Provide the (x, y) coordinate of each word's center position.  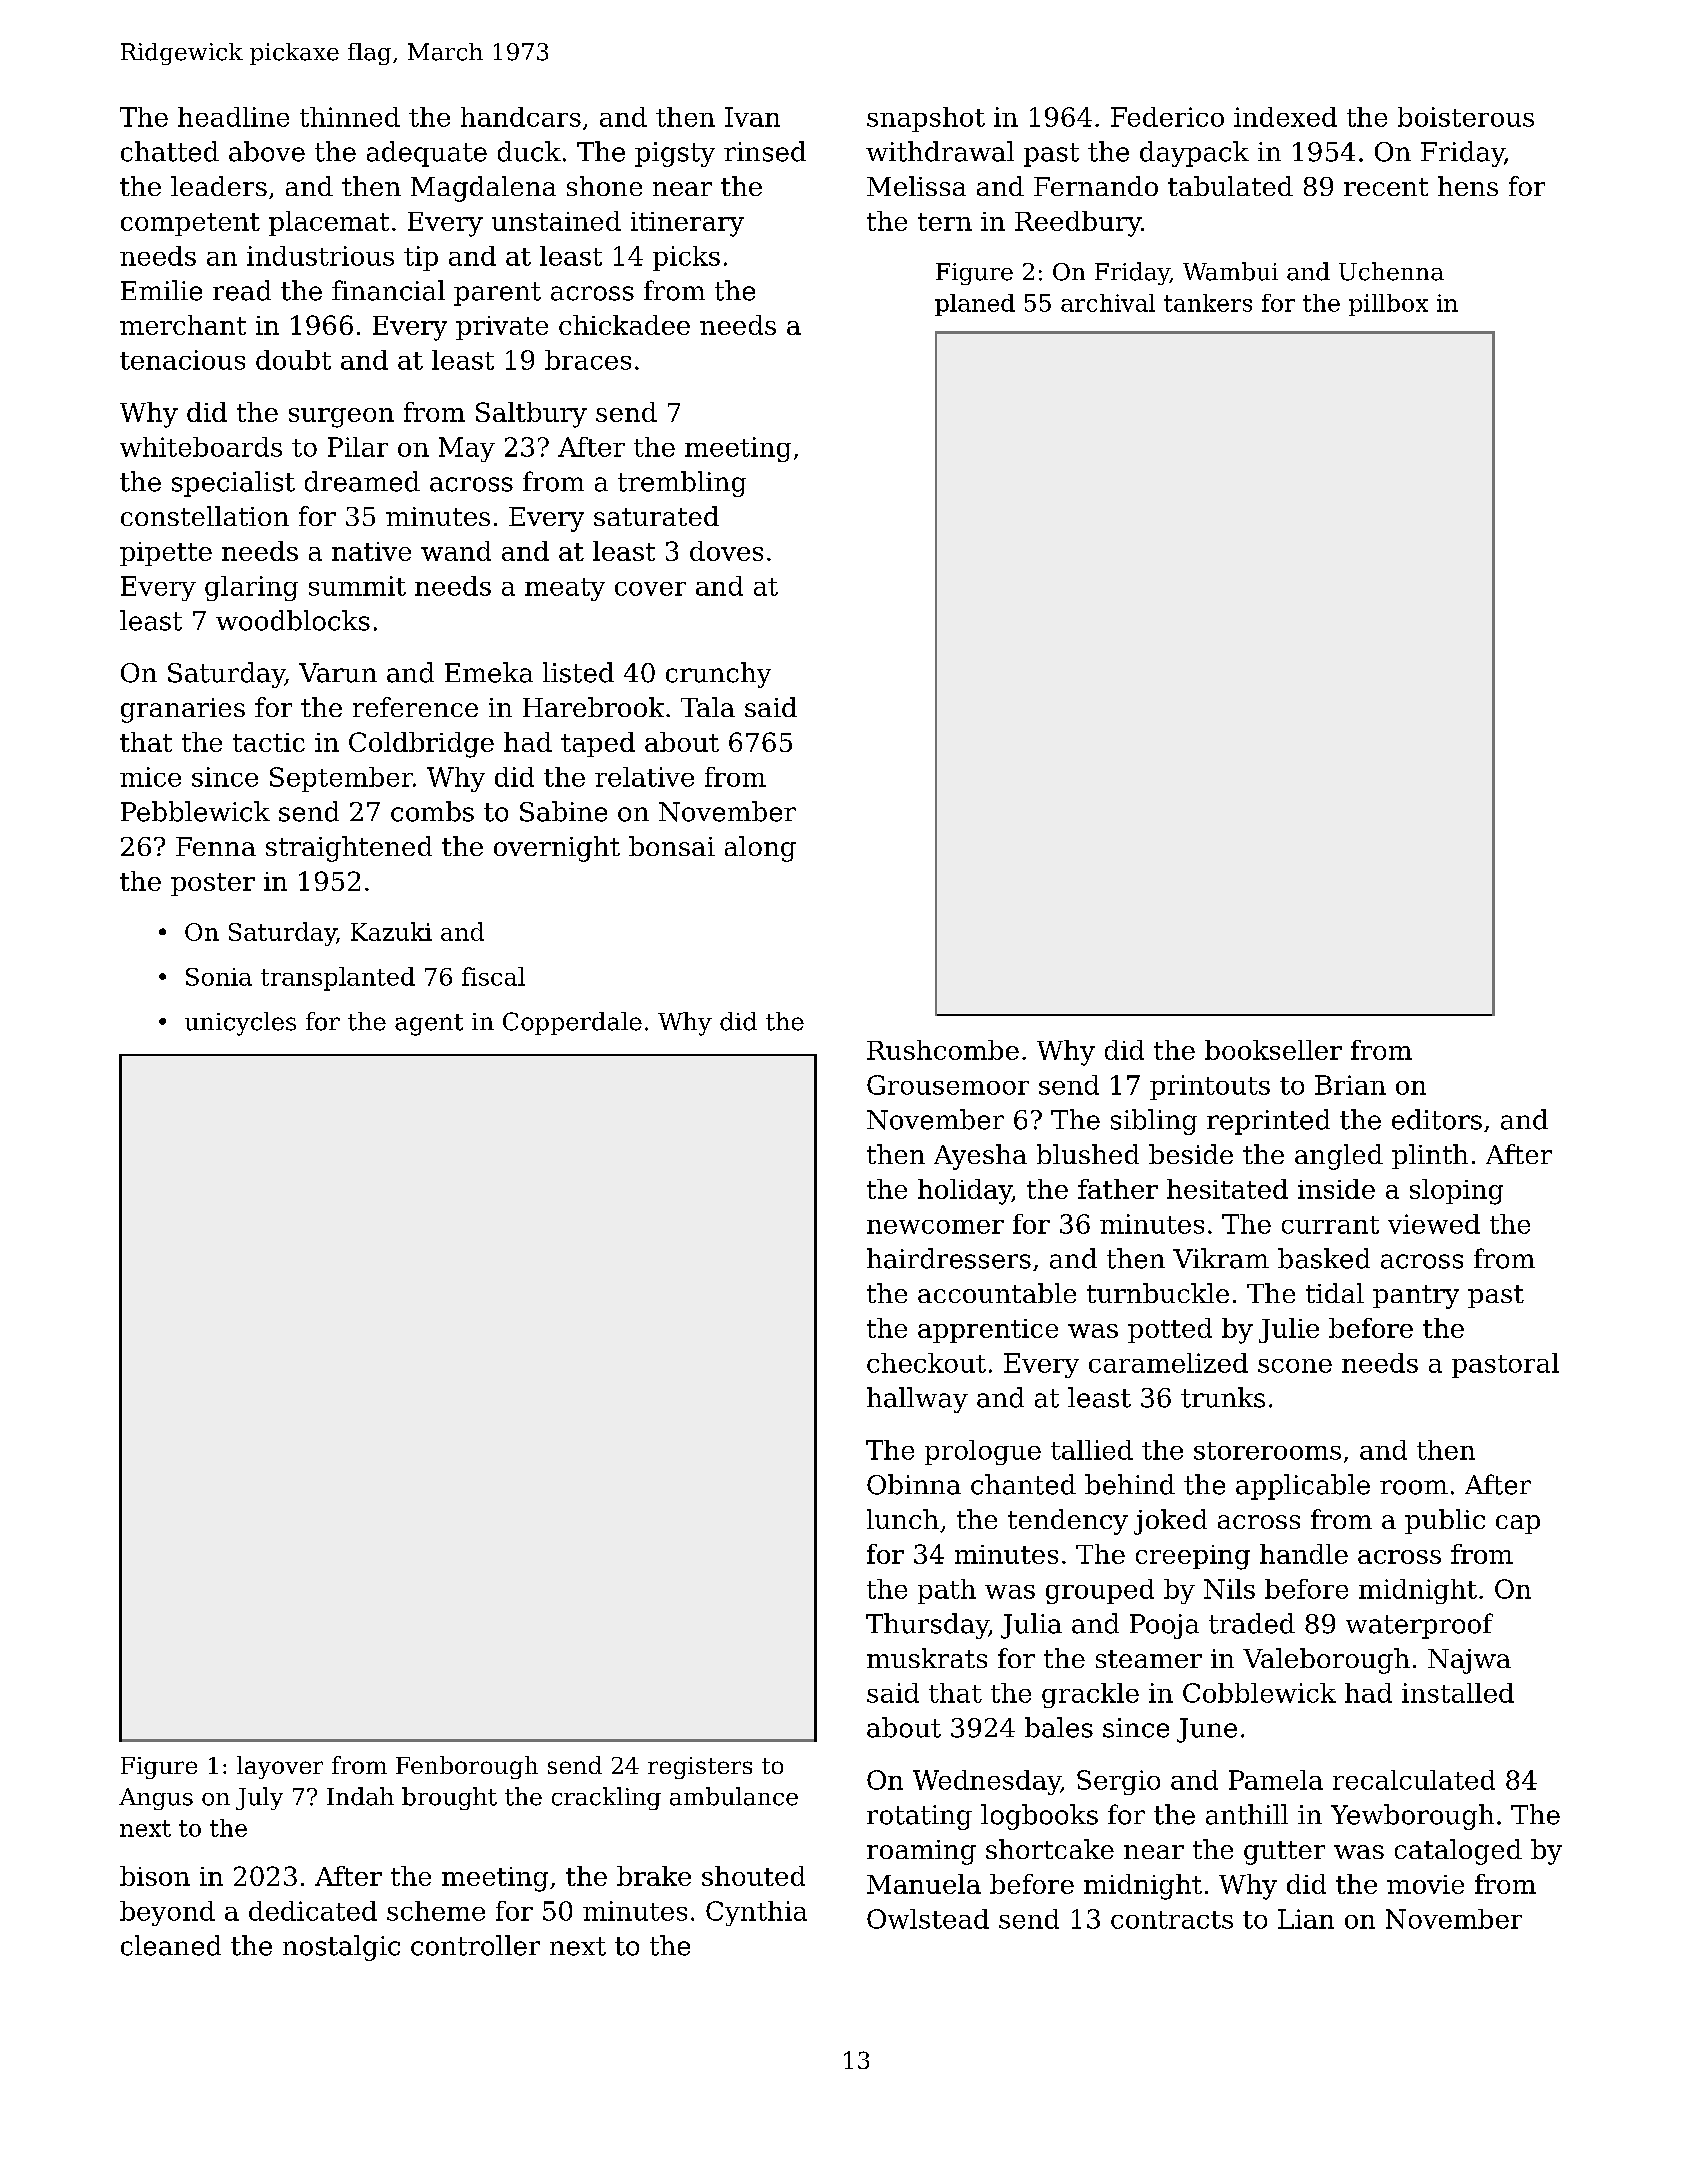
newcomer (935, 1227)
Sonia (219, 977)
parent (497, 294)
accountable (997, 1293)
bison (155, 1876)
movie (1425, 1884)
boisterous (1466, 117)
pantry (1416, 1297)
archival (1108, 303)
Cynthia (756, 1913)
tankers (1208, 303)
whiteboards (201, 447)
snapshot (926, 119)
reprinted (1268, 1122)
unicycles (240, 1024)
